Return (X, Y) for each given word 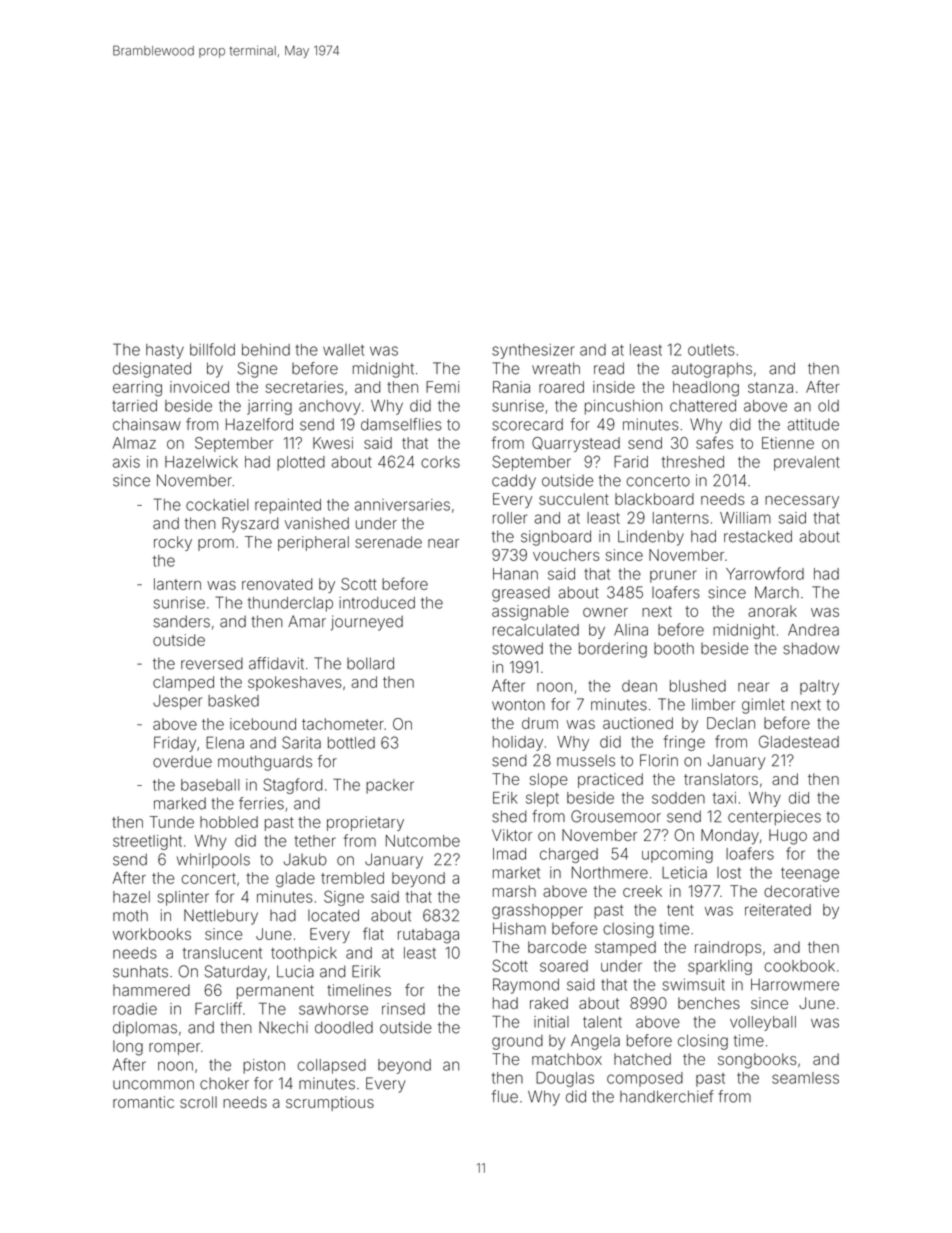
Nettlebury (221, 917)
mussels (586, 760)
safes (714, 442)
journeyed (367, 623)
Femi (442, 387)
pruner (673, 576)
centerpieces (774, 817)
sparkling (720, 967)
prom (216, 545)
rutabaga (428, 936)
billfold (212, 349)
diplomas (145, 1028)
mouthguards (265, 763)
